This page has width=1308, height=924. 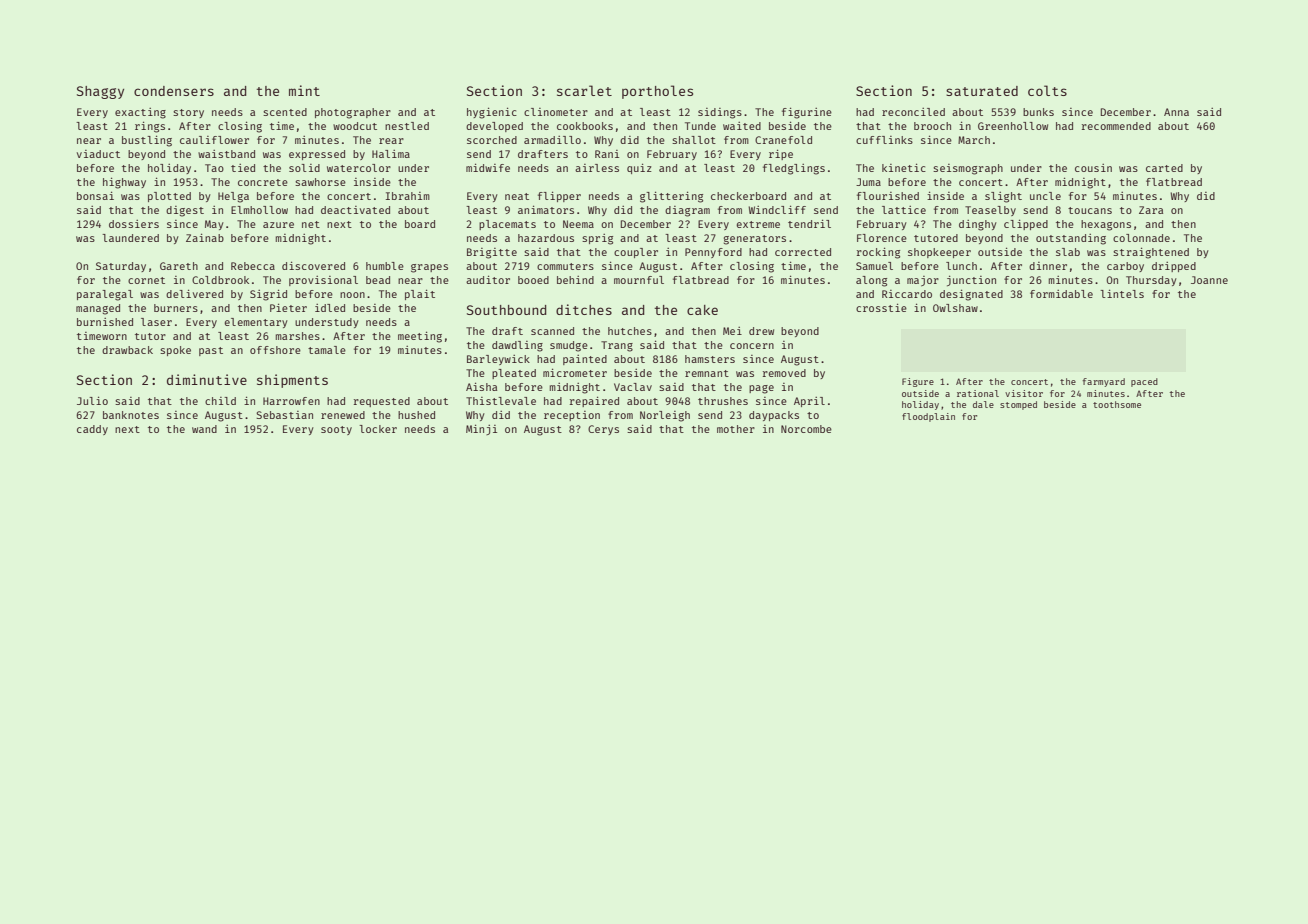 I want to click on toucans, so click(x=1090, y=210).
